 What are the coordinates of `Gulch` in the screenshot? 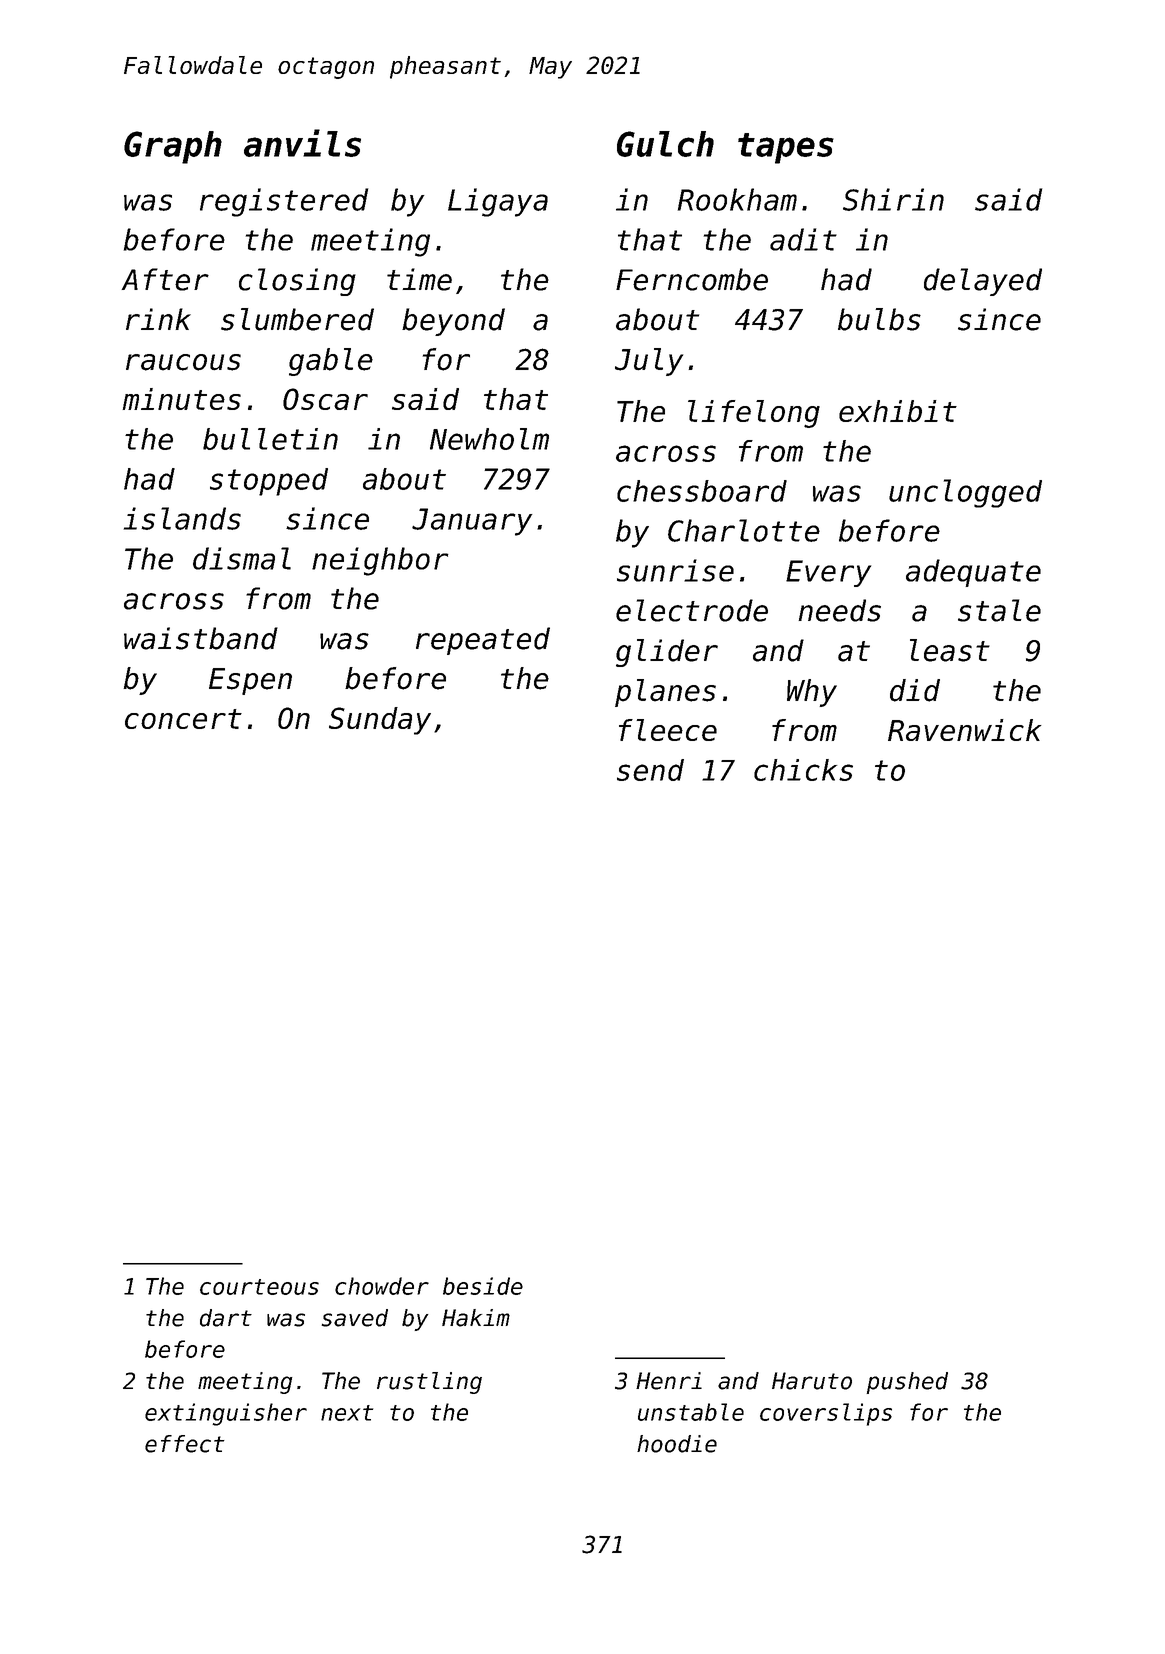 It's located at (665, 144).
